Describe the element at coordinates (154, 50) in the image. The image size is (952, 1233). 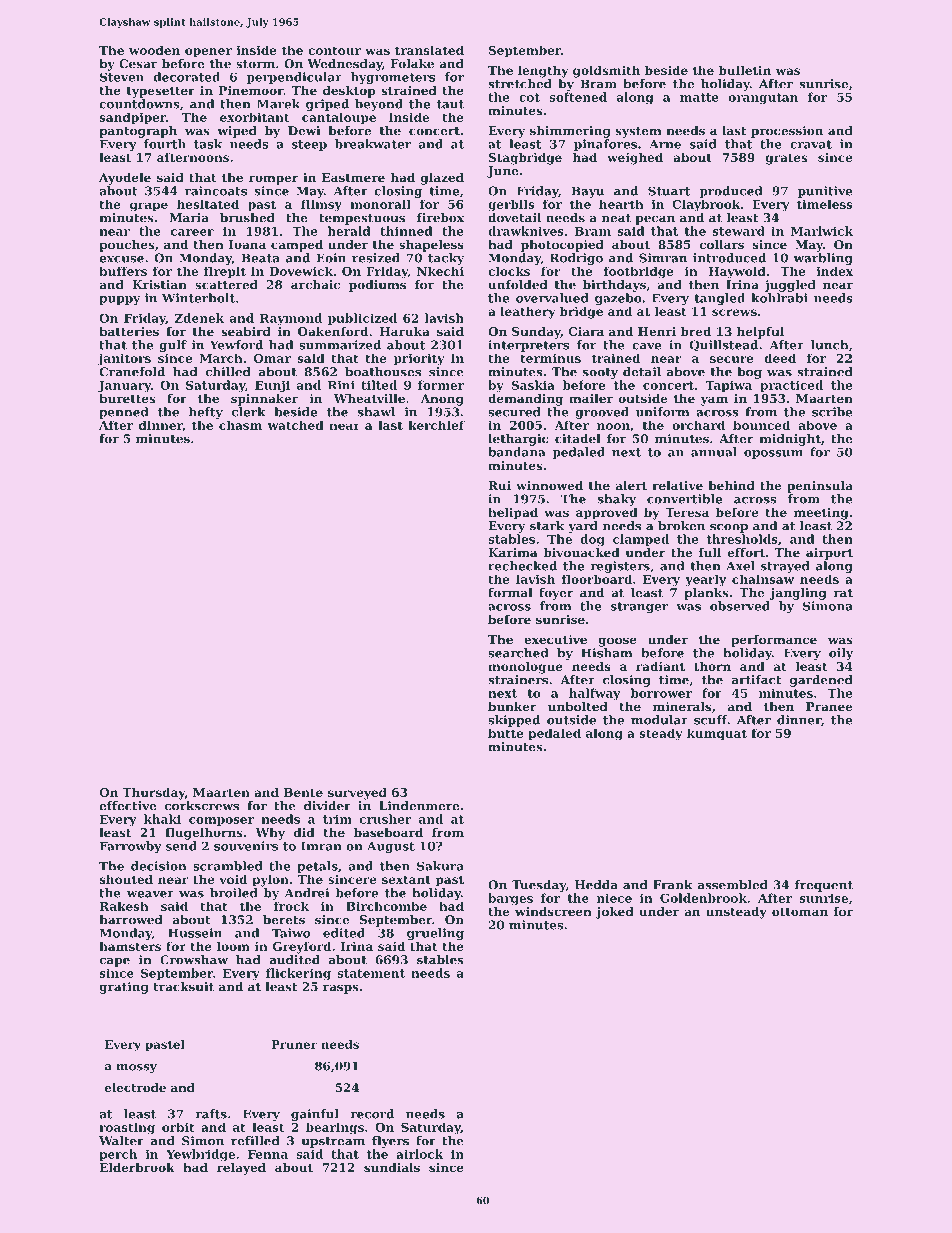
I see `wooden` at that location.
